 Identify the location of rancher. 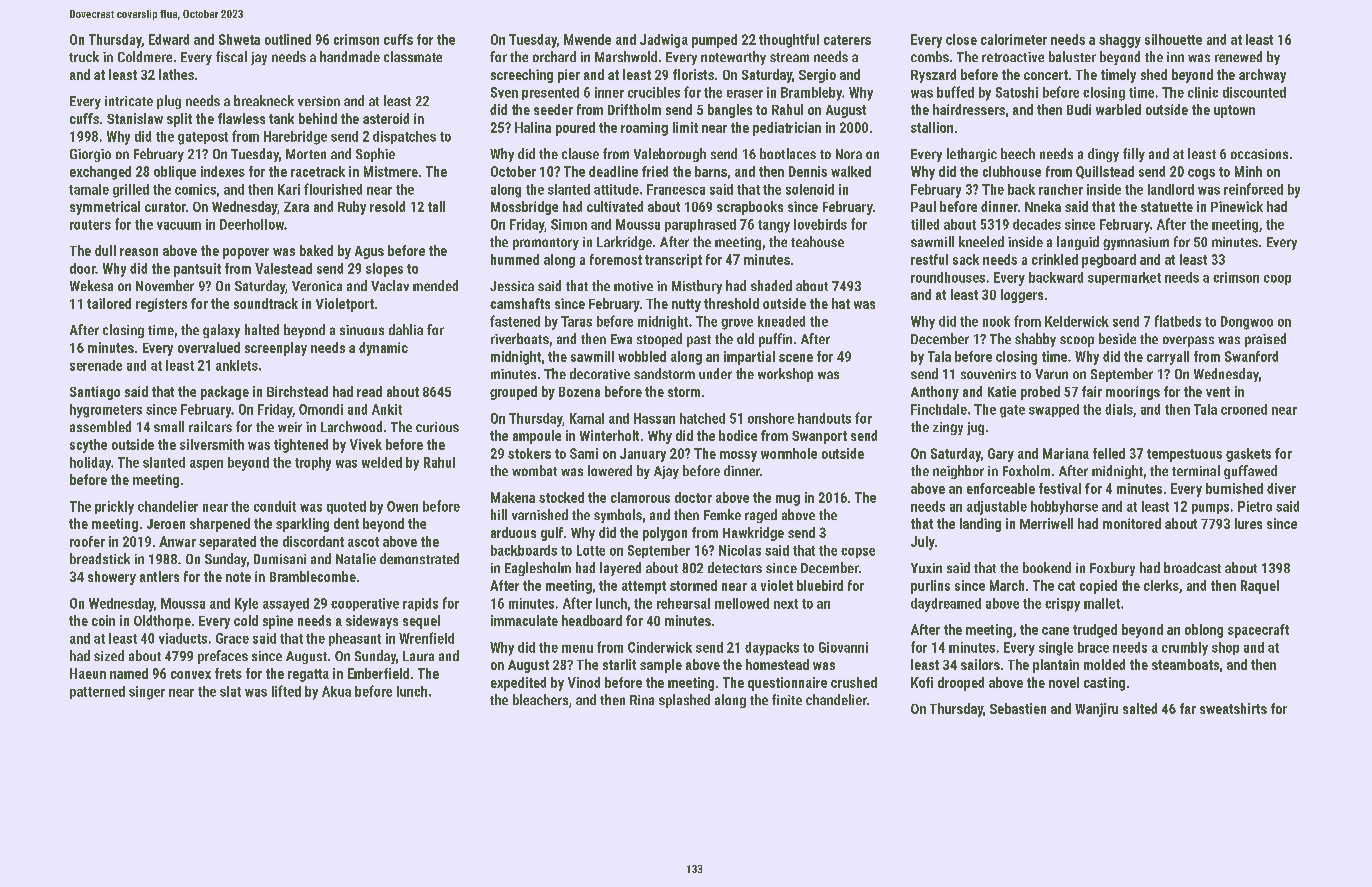
(1061, 189).
